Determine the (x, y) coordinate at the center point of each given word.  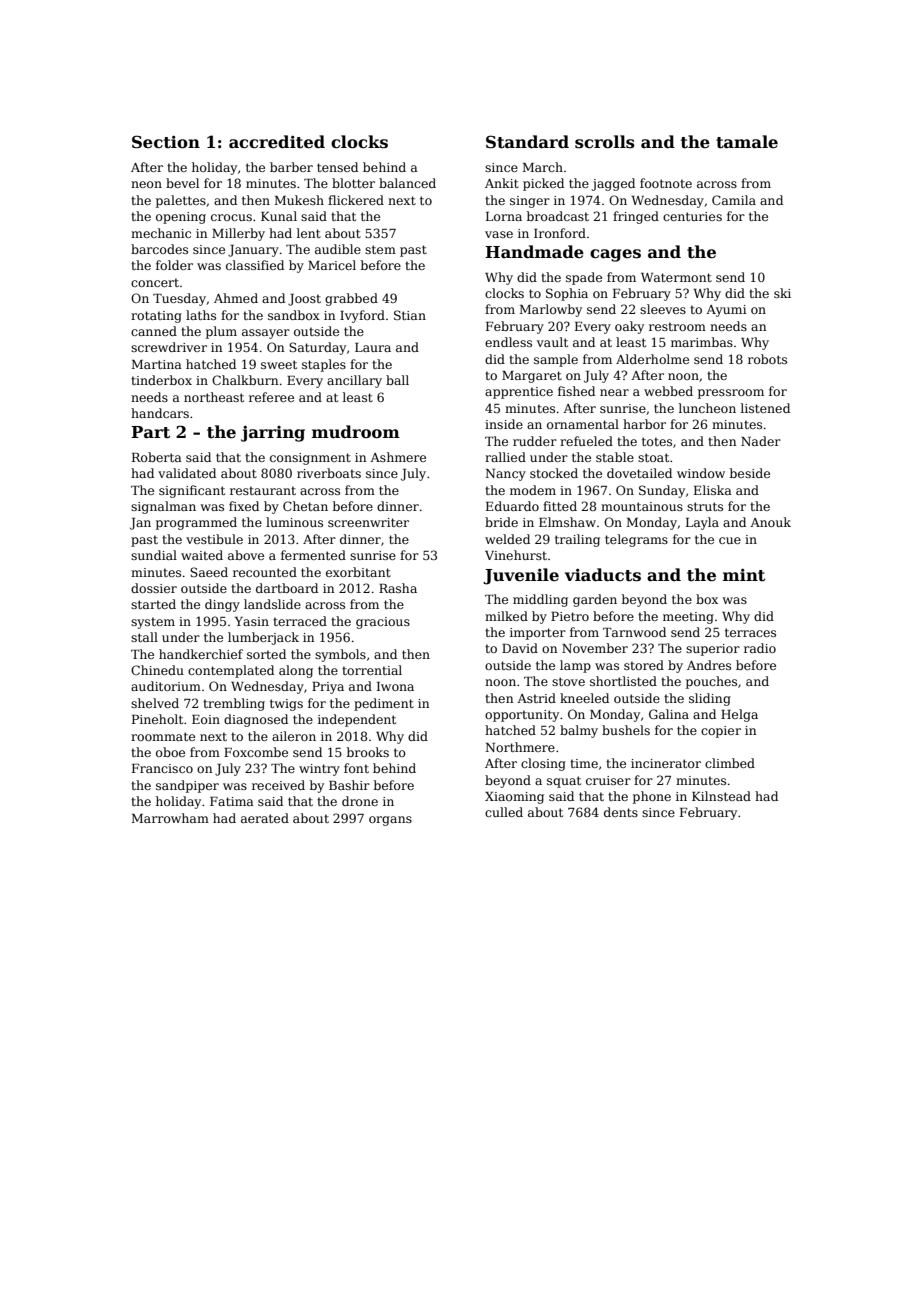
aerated (265, 818)
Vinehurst (516, 555)
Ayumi (726, 311)
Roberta (157, 457)
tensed (337, 167)
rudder (535, 441)
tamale (747, 142)
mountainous (642, 506)
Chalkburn (245, 380)
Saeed (209, 572)
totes (657, 441)
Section (166, 142)
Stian (410, 315)
